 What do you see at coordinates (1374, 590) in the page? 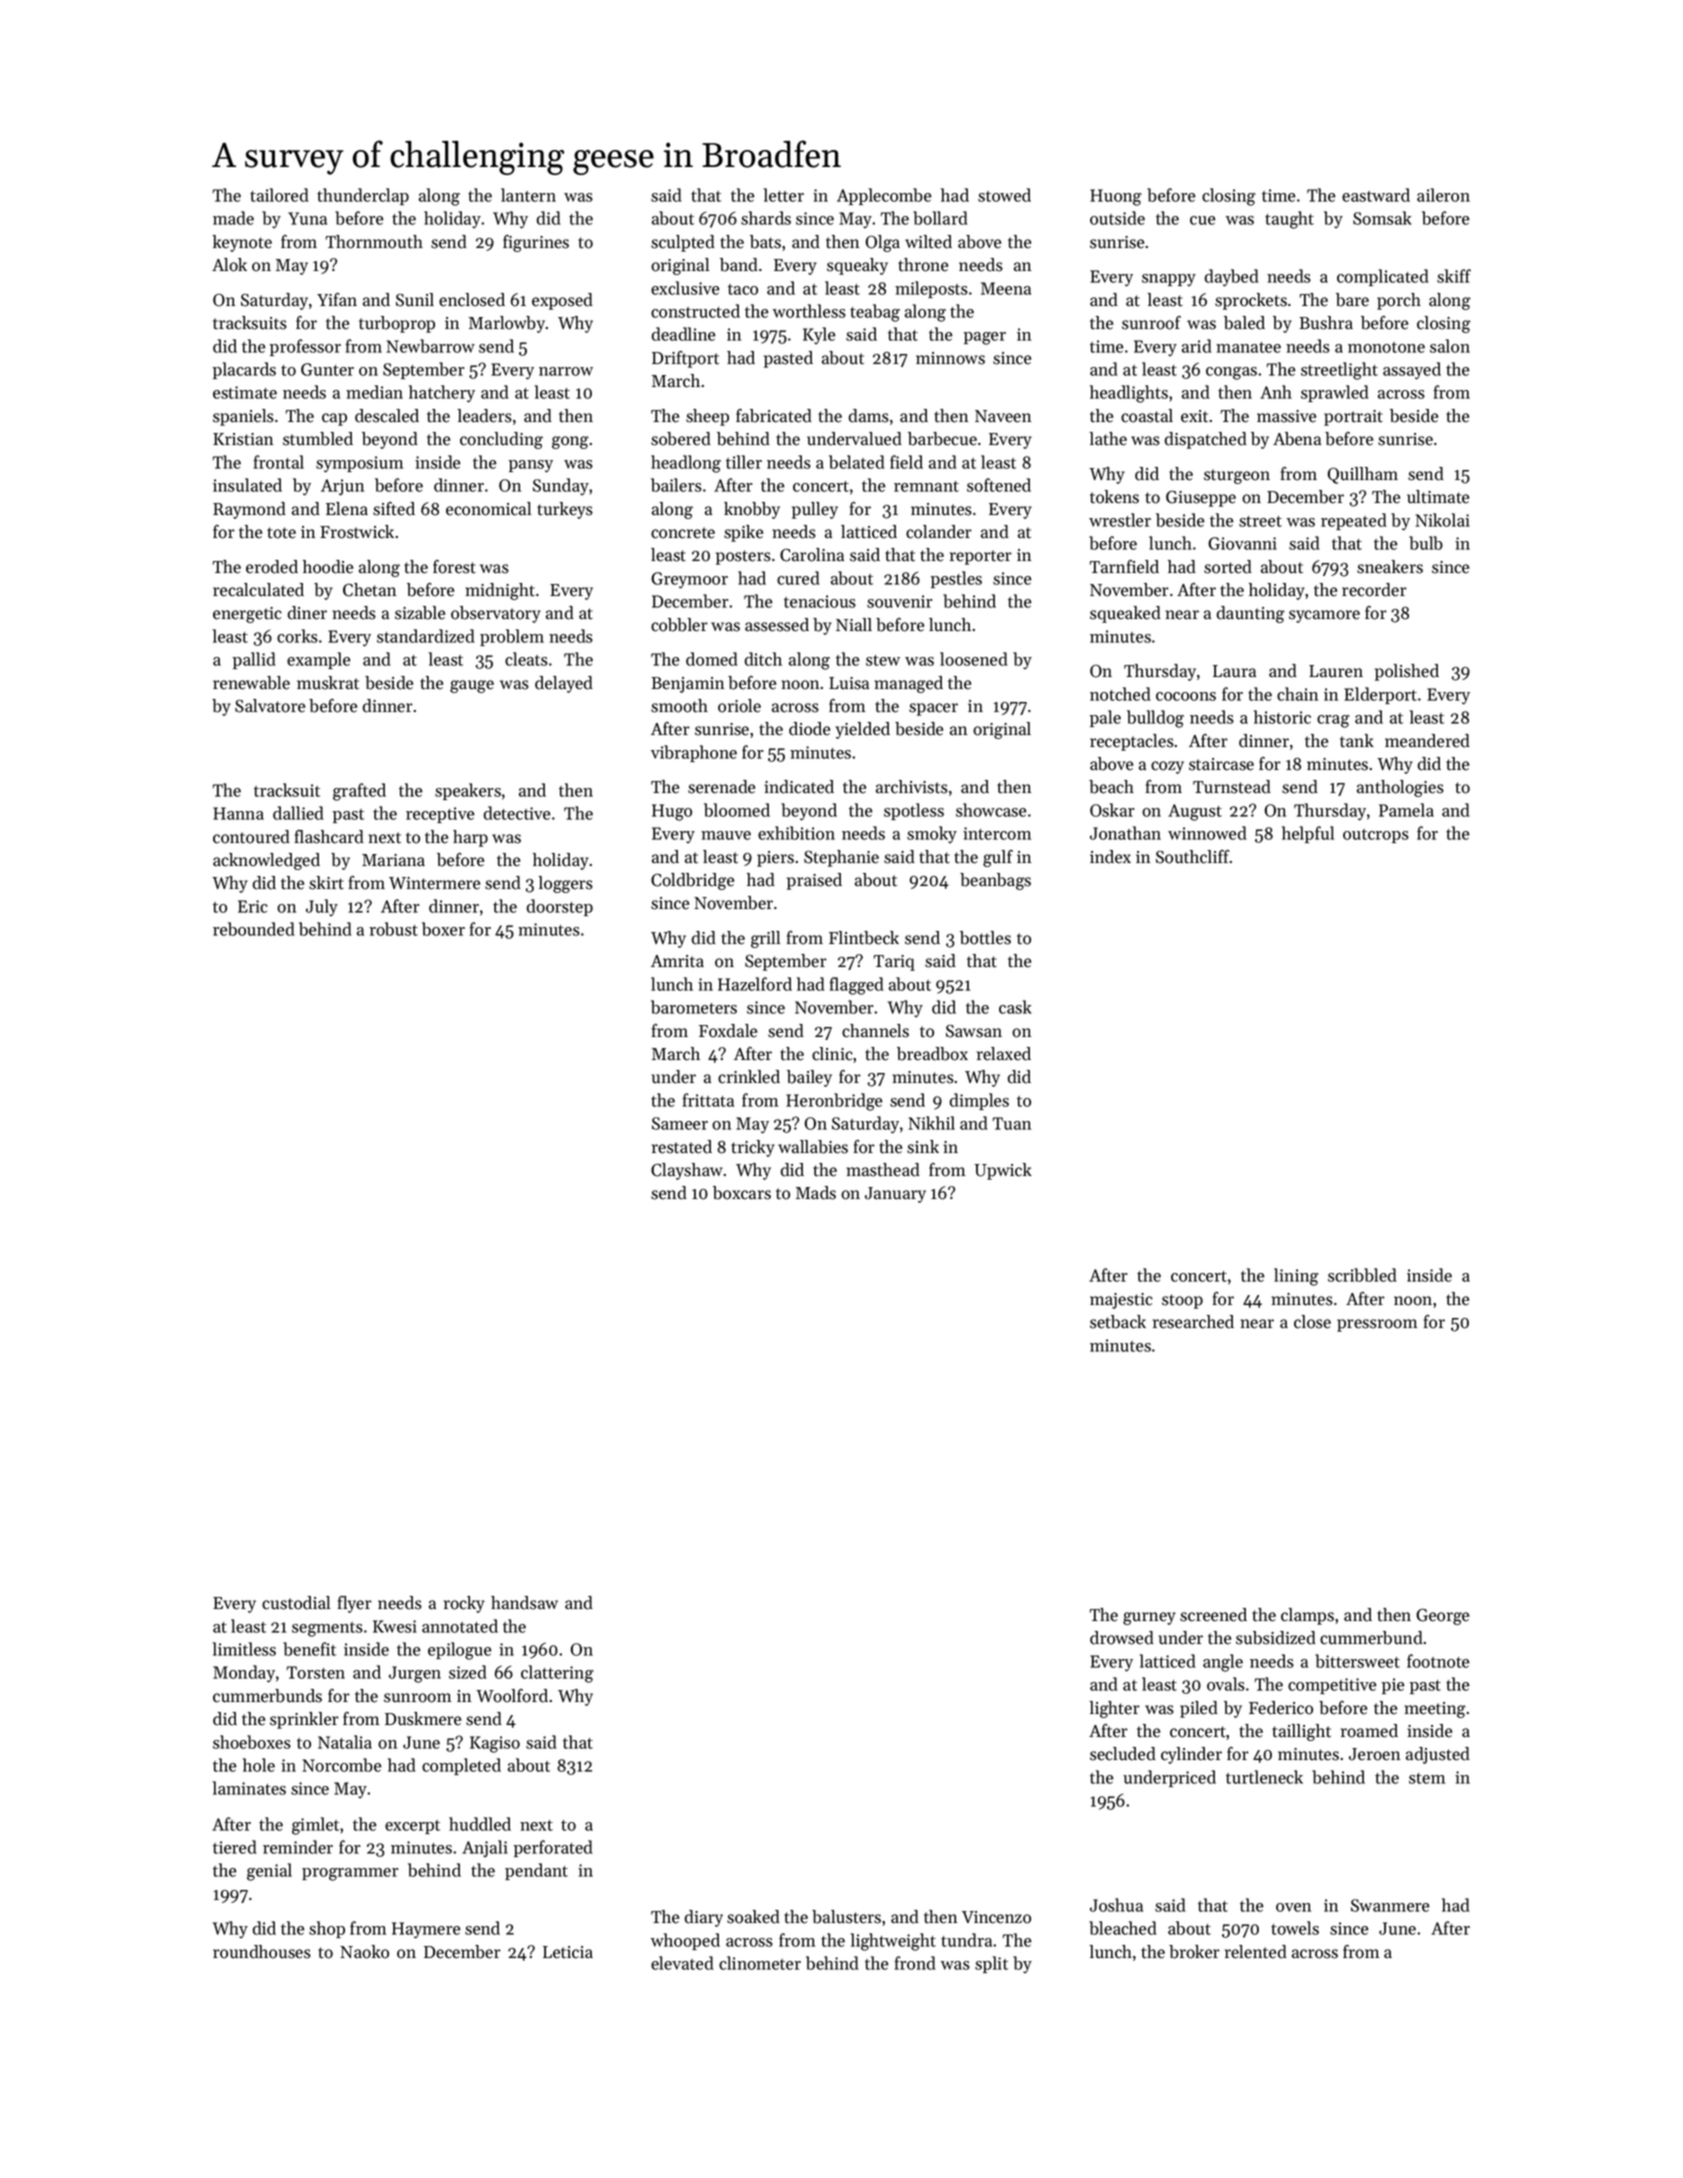
I see `recorder` at bounding box center [1374, 590].
